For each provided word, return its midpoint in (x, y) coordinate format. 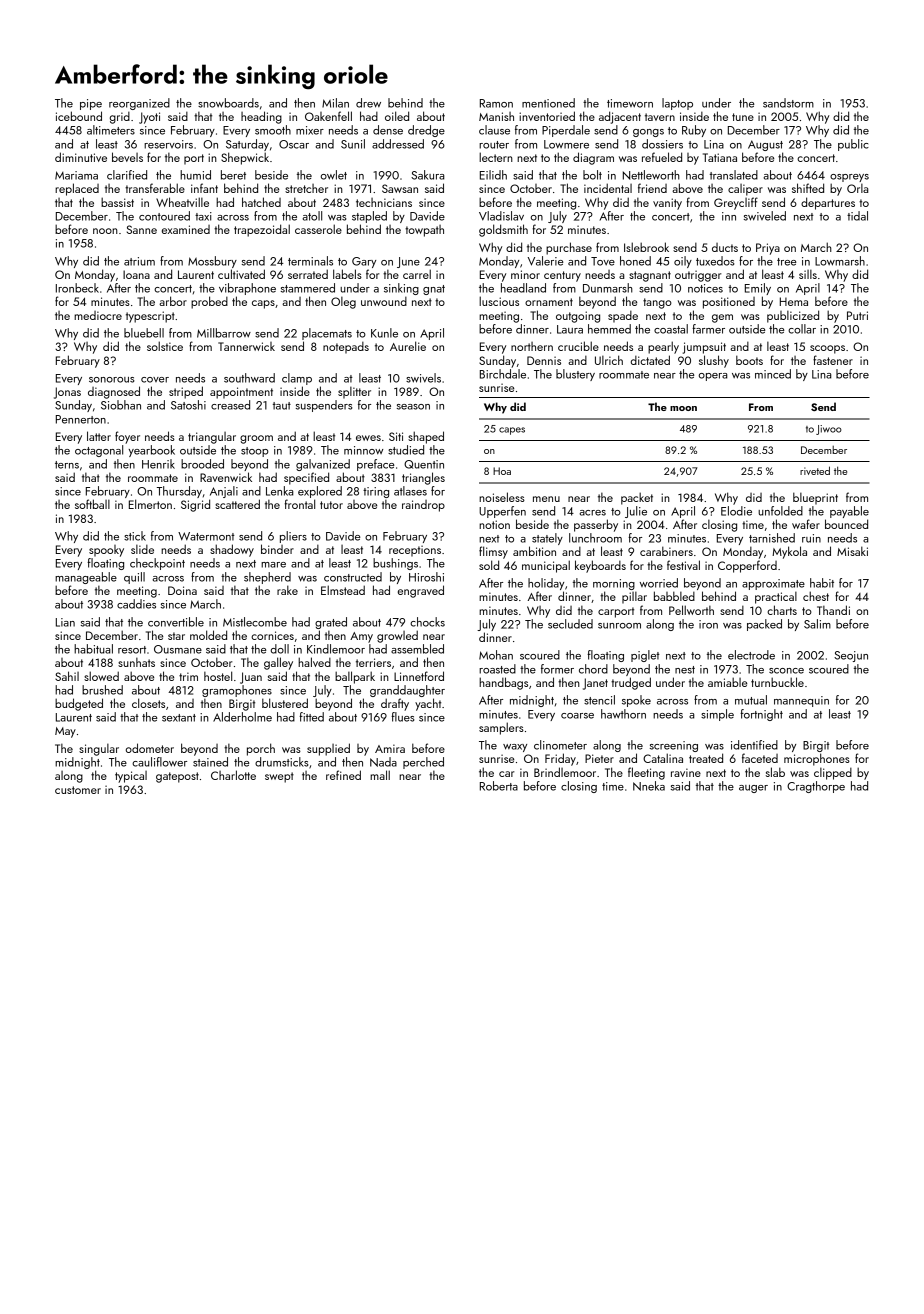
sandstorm (788, 103)
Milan (335, 103)
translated (734, 175)
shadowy (232, 550)
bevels (127, 157)
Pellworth (691, 610)
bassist (117, 202)
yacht (428, 704)
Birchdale (503, 374)
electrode (751, 655)
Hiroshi (426, 577)
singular (99, 749)
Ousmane (178, 649)
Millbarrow (224, 333)
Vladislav (501, 216)
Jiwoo (829, 430)
